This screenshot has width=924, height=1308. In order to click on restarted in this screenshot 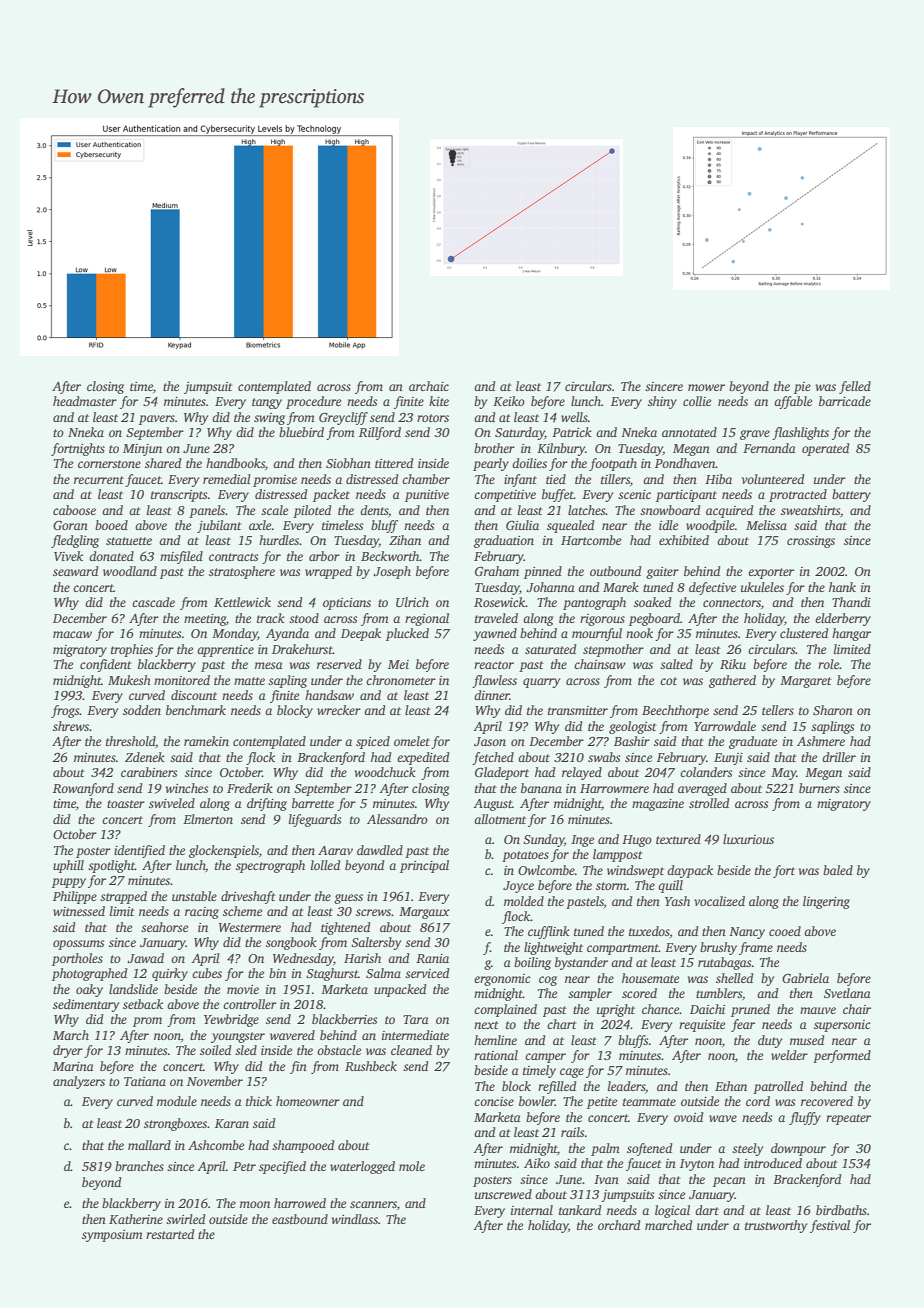, I will do `click(170, 1234)`.
